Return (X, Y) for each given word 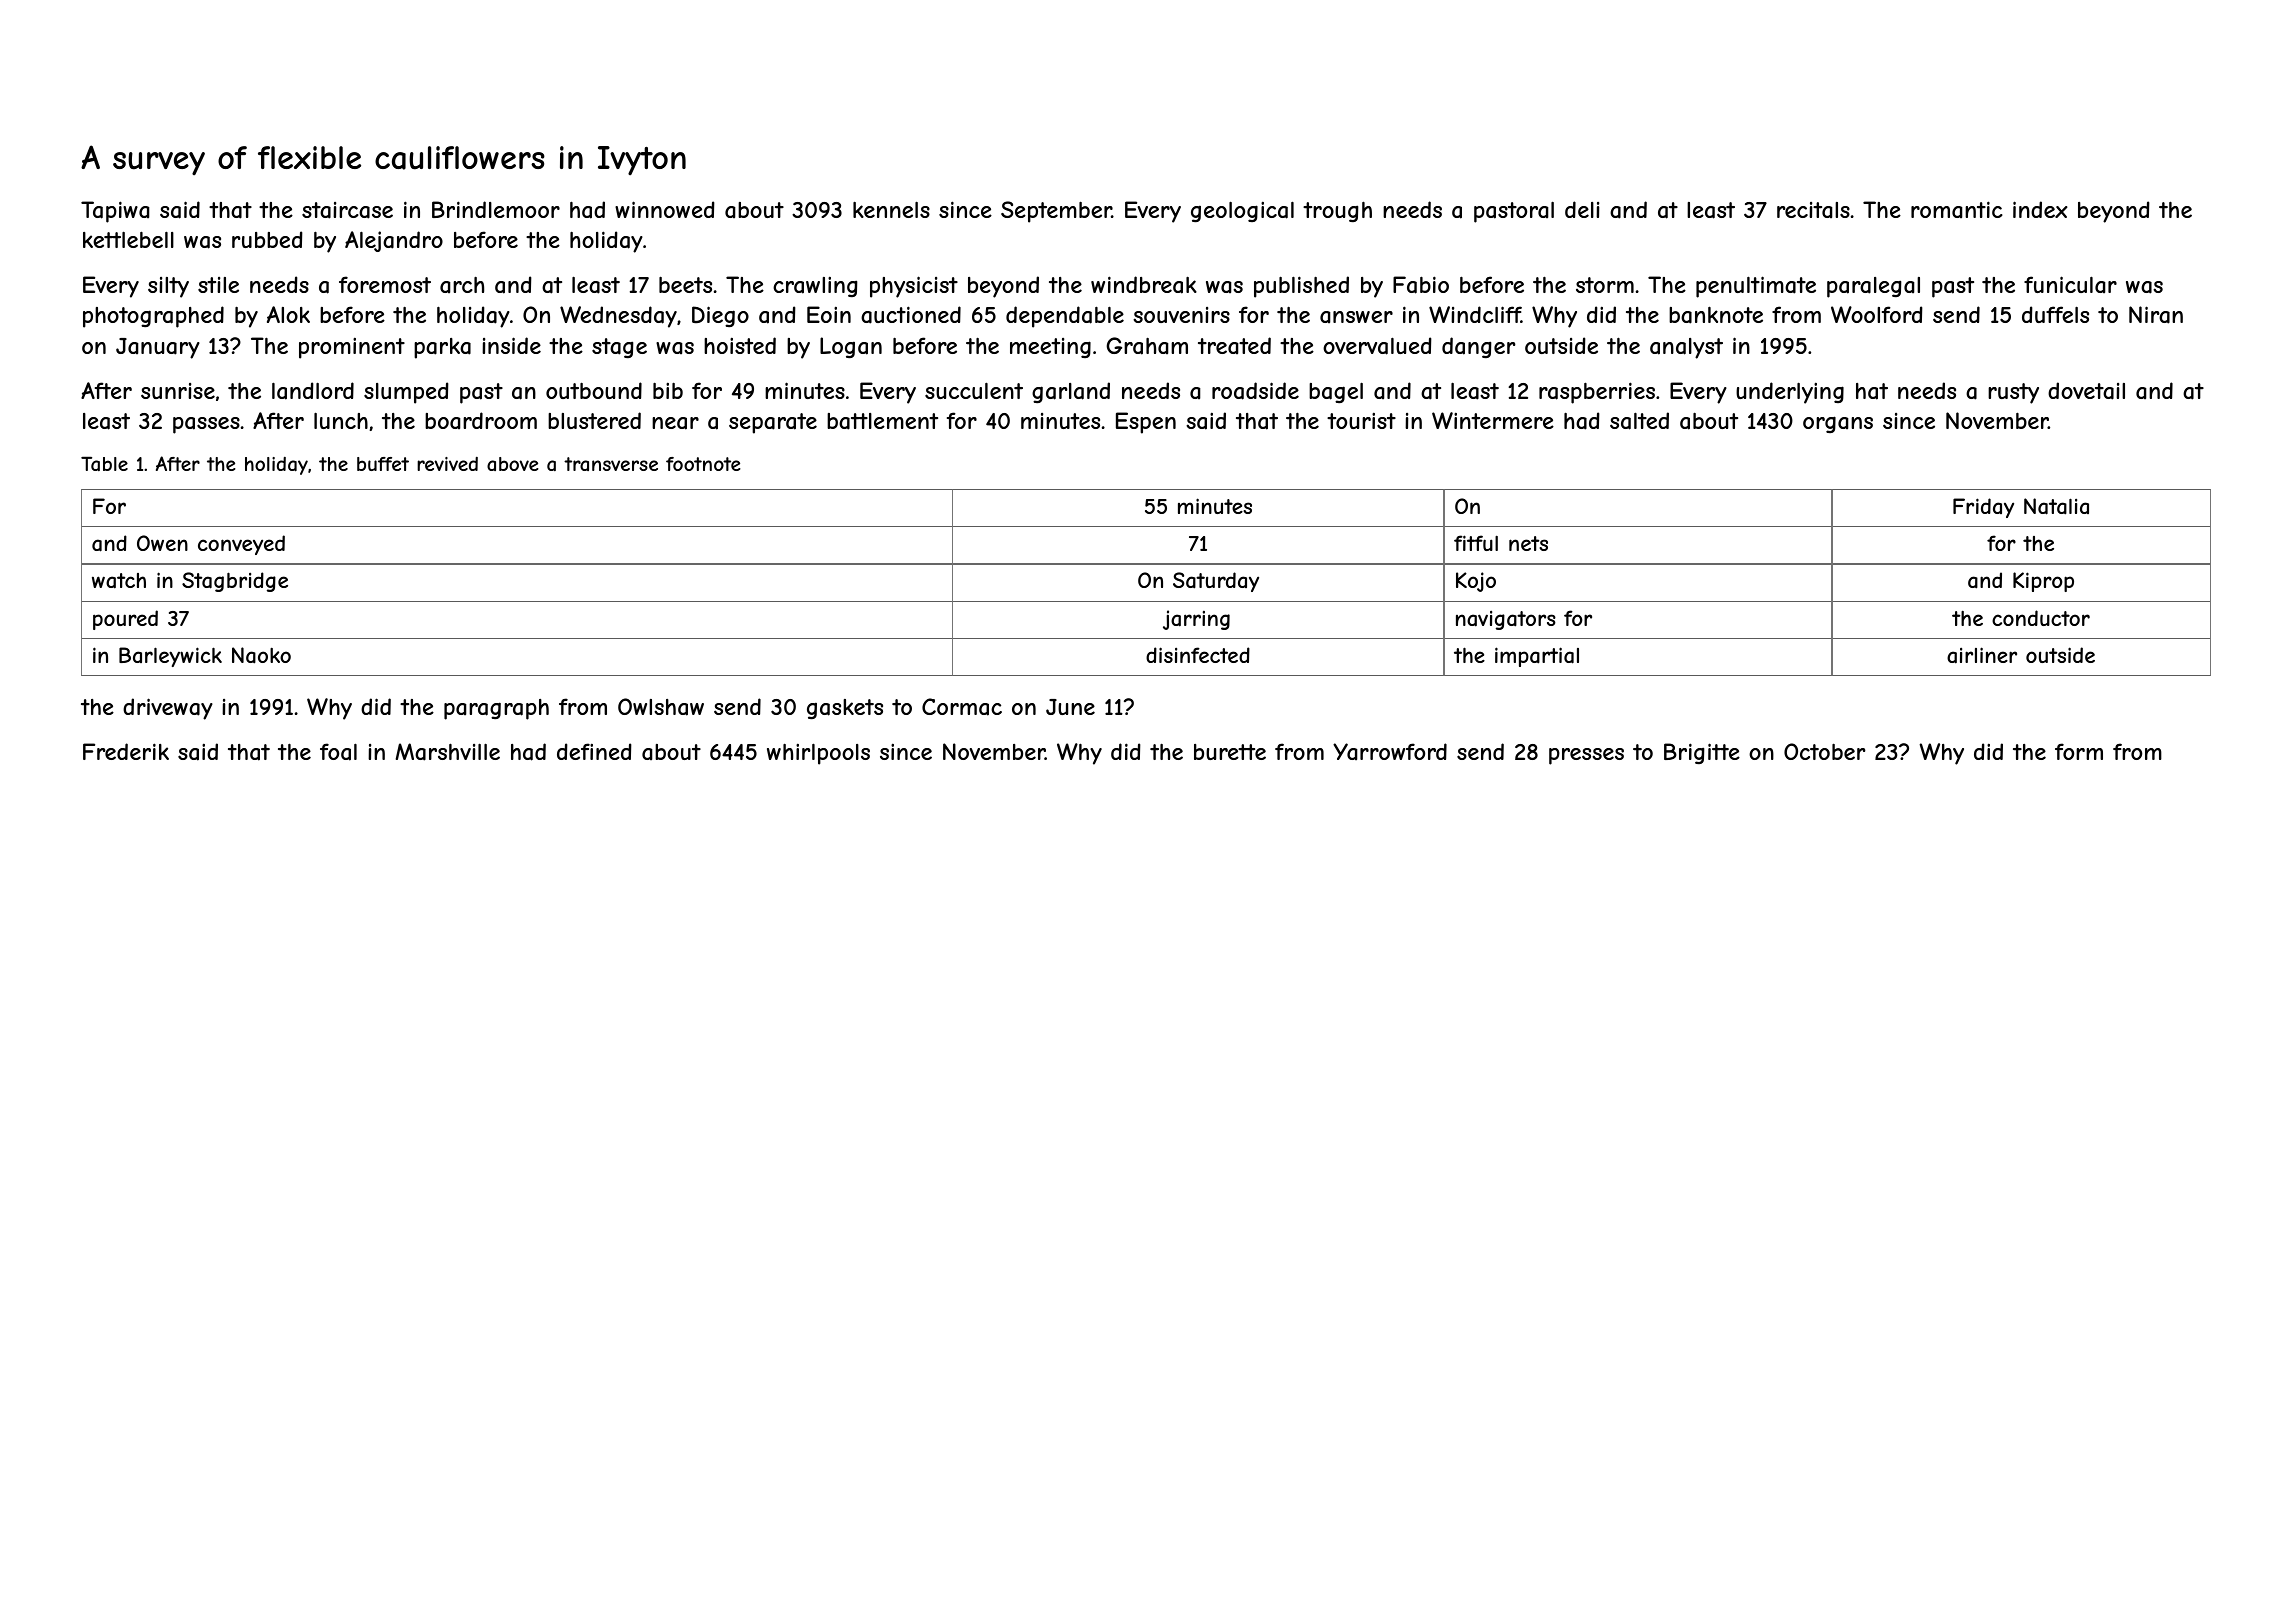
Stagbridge (235, 582)
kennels (891, 209)
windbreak (1144, 285)
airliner (1982, 655)
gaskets (845, 709)
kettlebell (128, 239)
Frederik (126, 751)
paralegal (1873, 287)
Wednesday (618, 317)
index (2040, 209)
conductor (2041, 618)
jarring (1196, 620)
